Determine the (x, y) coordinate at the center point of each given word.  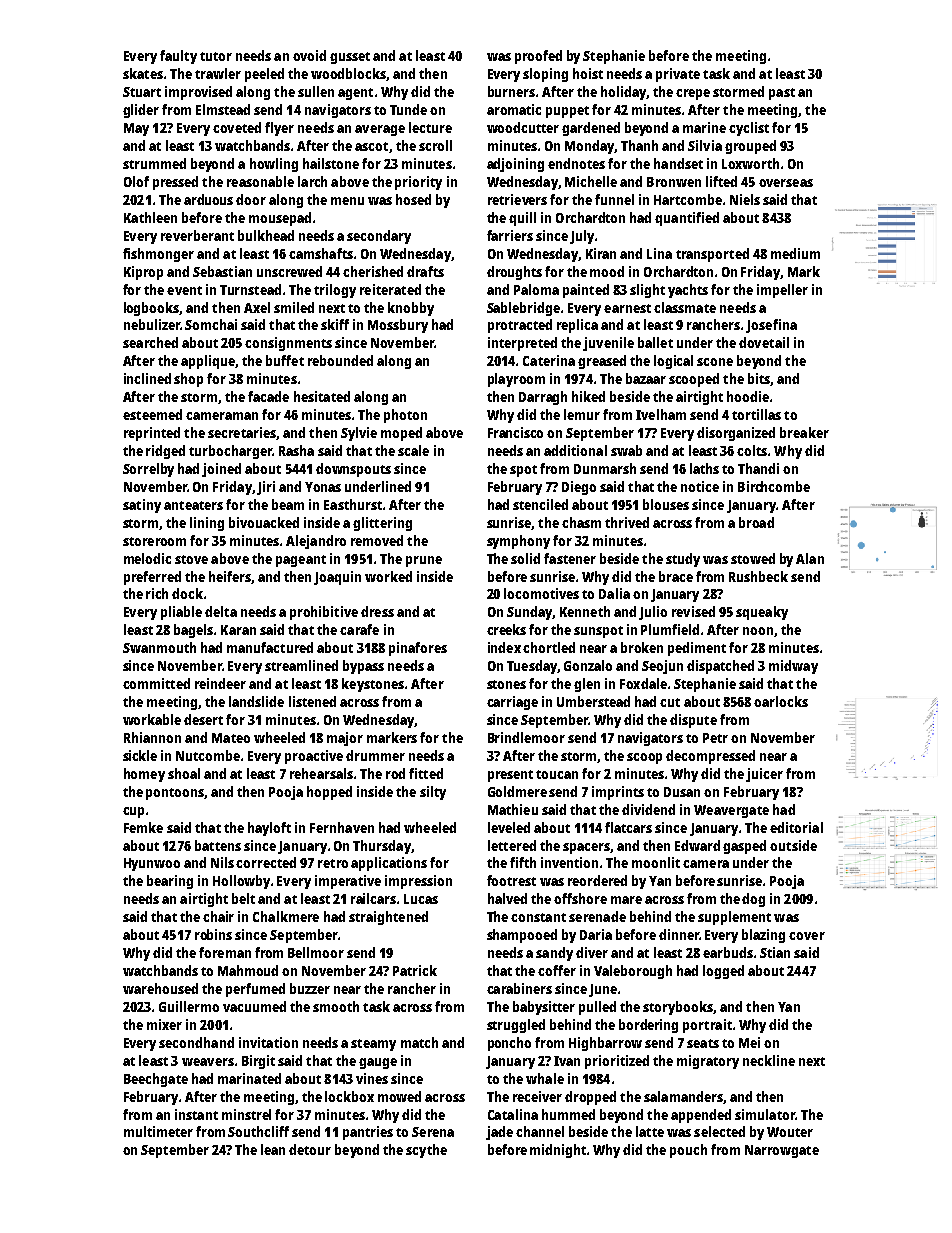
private (678, 75)
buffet (285, 360)
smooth (336, 1006)
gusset (350, 58)
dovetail (764, 342)
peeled (264, 75)
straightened (388, 918)
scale (413, 450)
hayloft (269, 829)
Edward (697, 845)
